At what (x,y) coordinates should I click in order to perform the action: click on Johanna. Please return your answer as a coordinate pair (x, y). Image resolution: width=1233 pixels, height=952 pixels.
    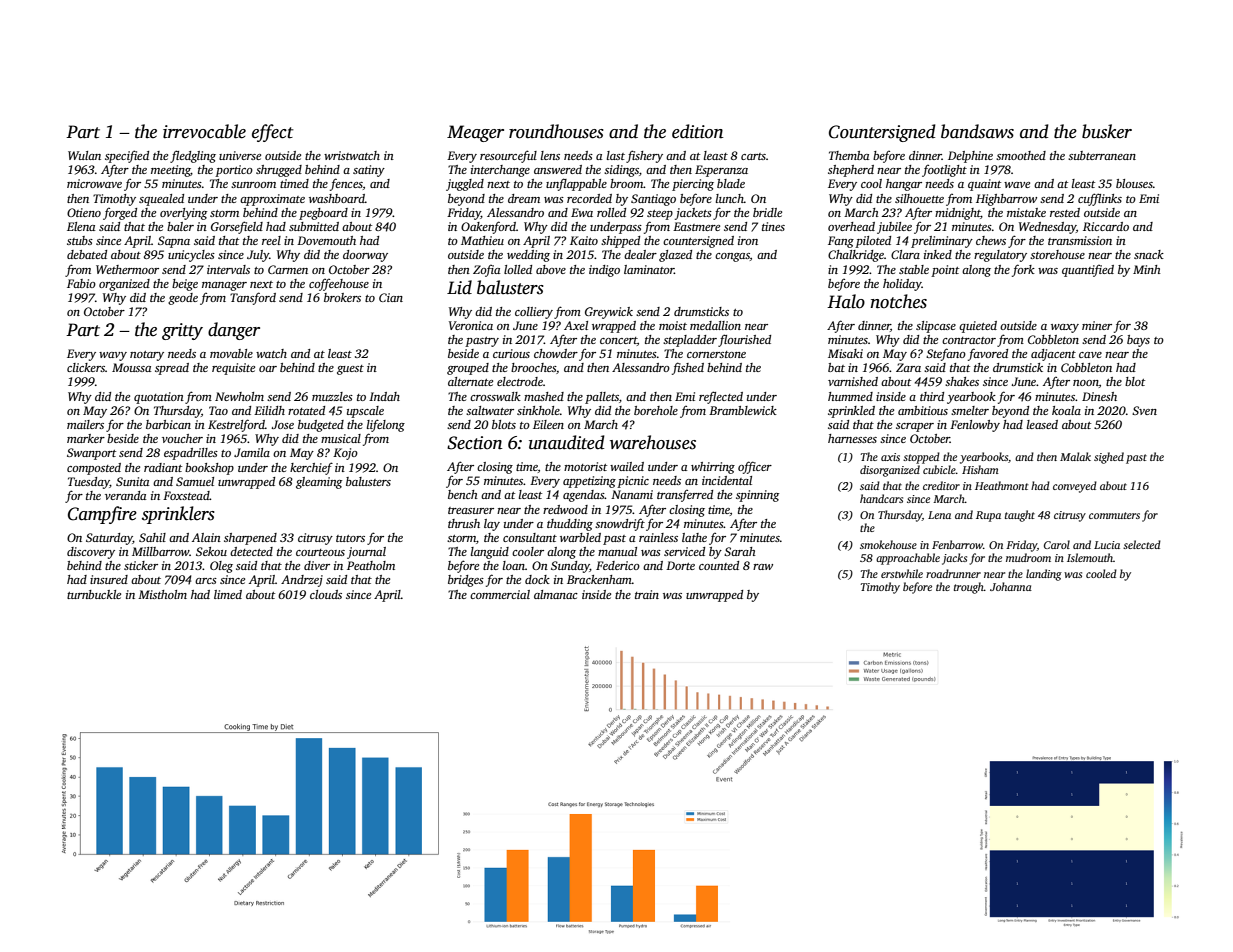
    Looking at the image, I should click on (1011, 586).
